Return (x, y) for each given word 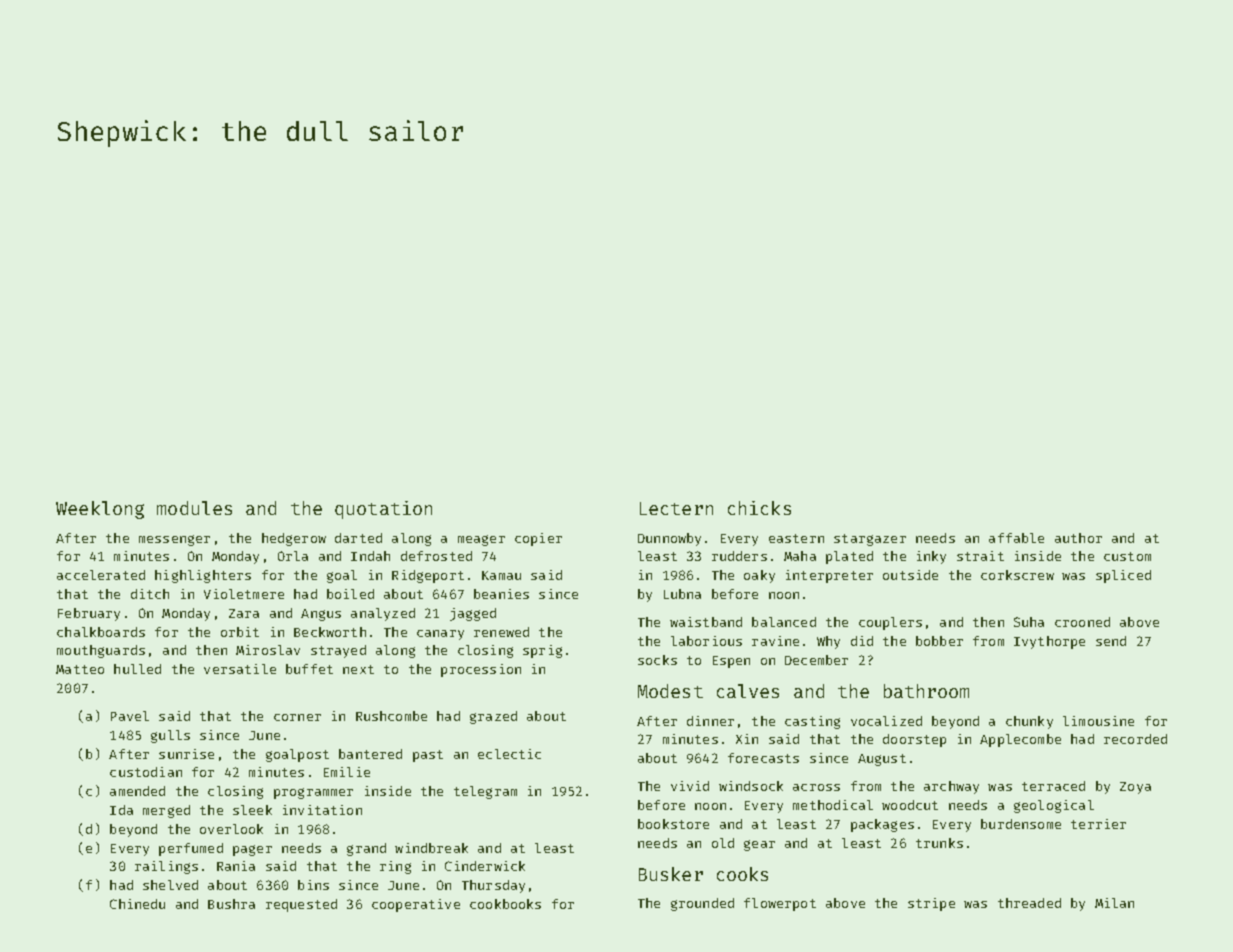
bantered (370, 754)
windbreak (431, 848)
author (1078, 538)
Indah (370, 556)
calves (748, 691)
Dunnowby (669, 539)
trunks (939, 843)
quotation (383, 510)
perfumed (191, 849)
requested (301, 905)
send (1111, 641)
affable (1016, 538)
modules (194, 508)
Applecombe (1020, 740)
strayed (338, 651)
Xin (747, 739)
